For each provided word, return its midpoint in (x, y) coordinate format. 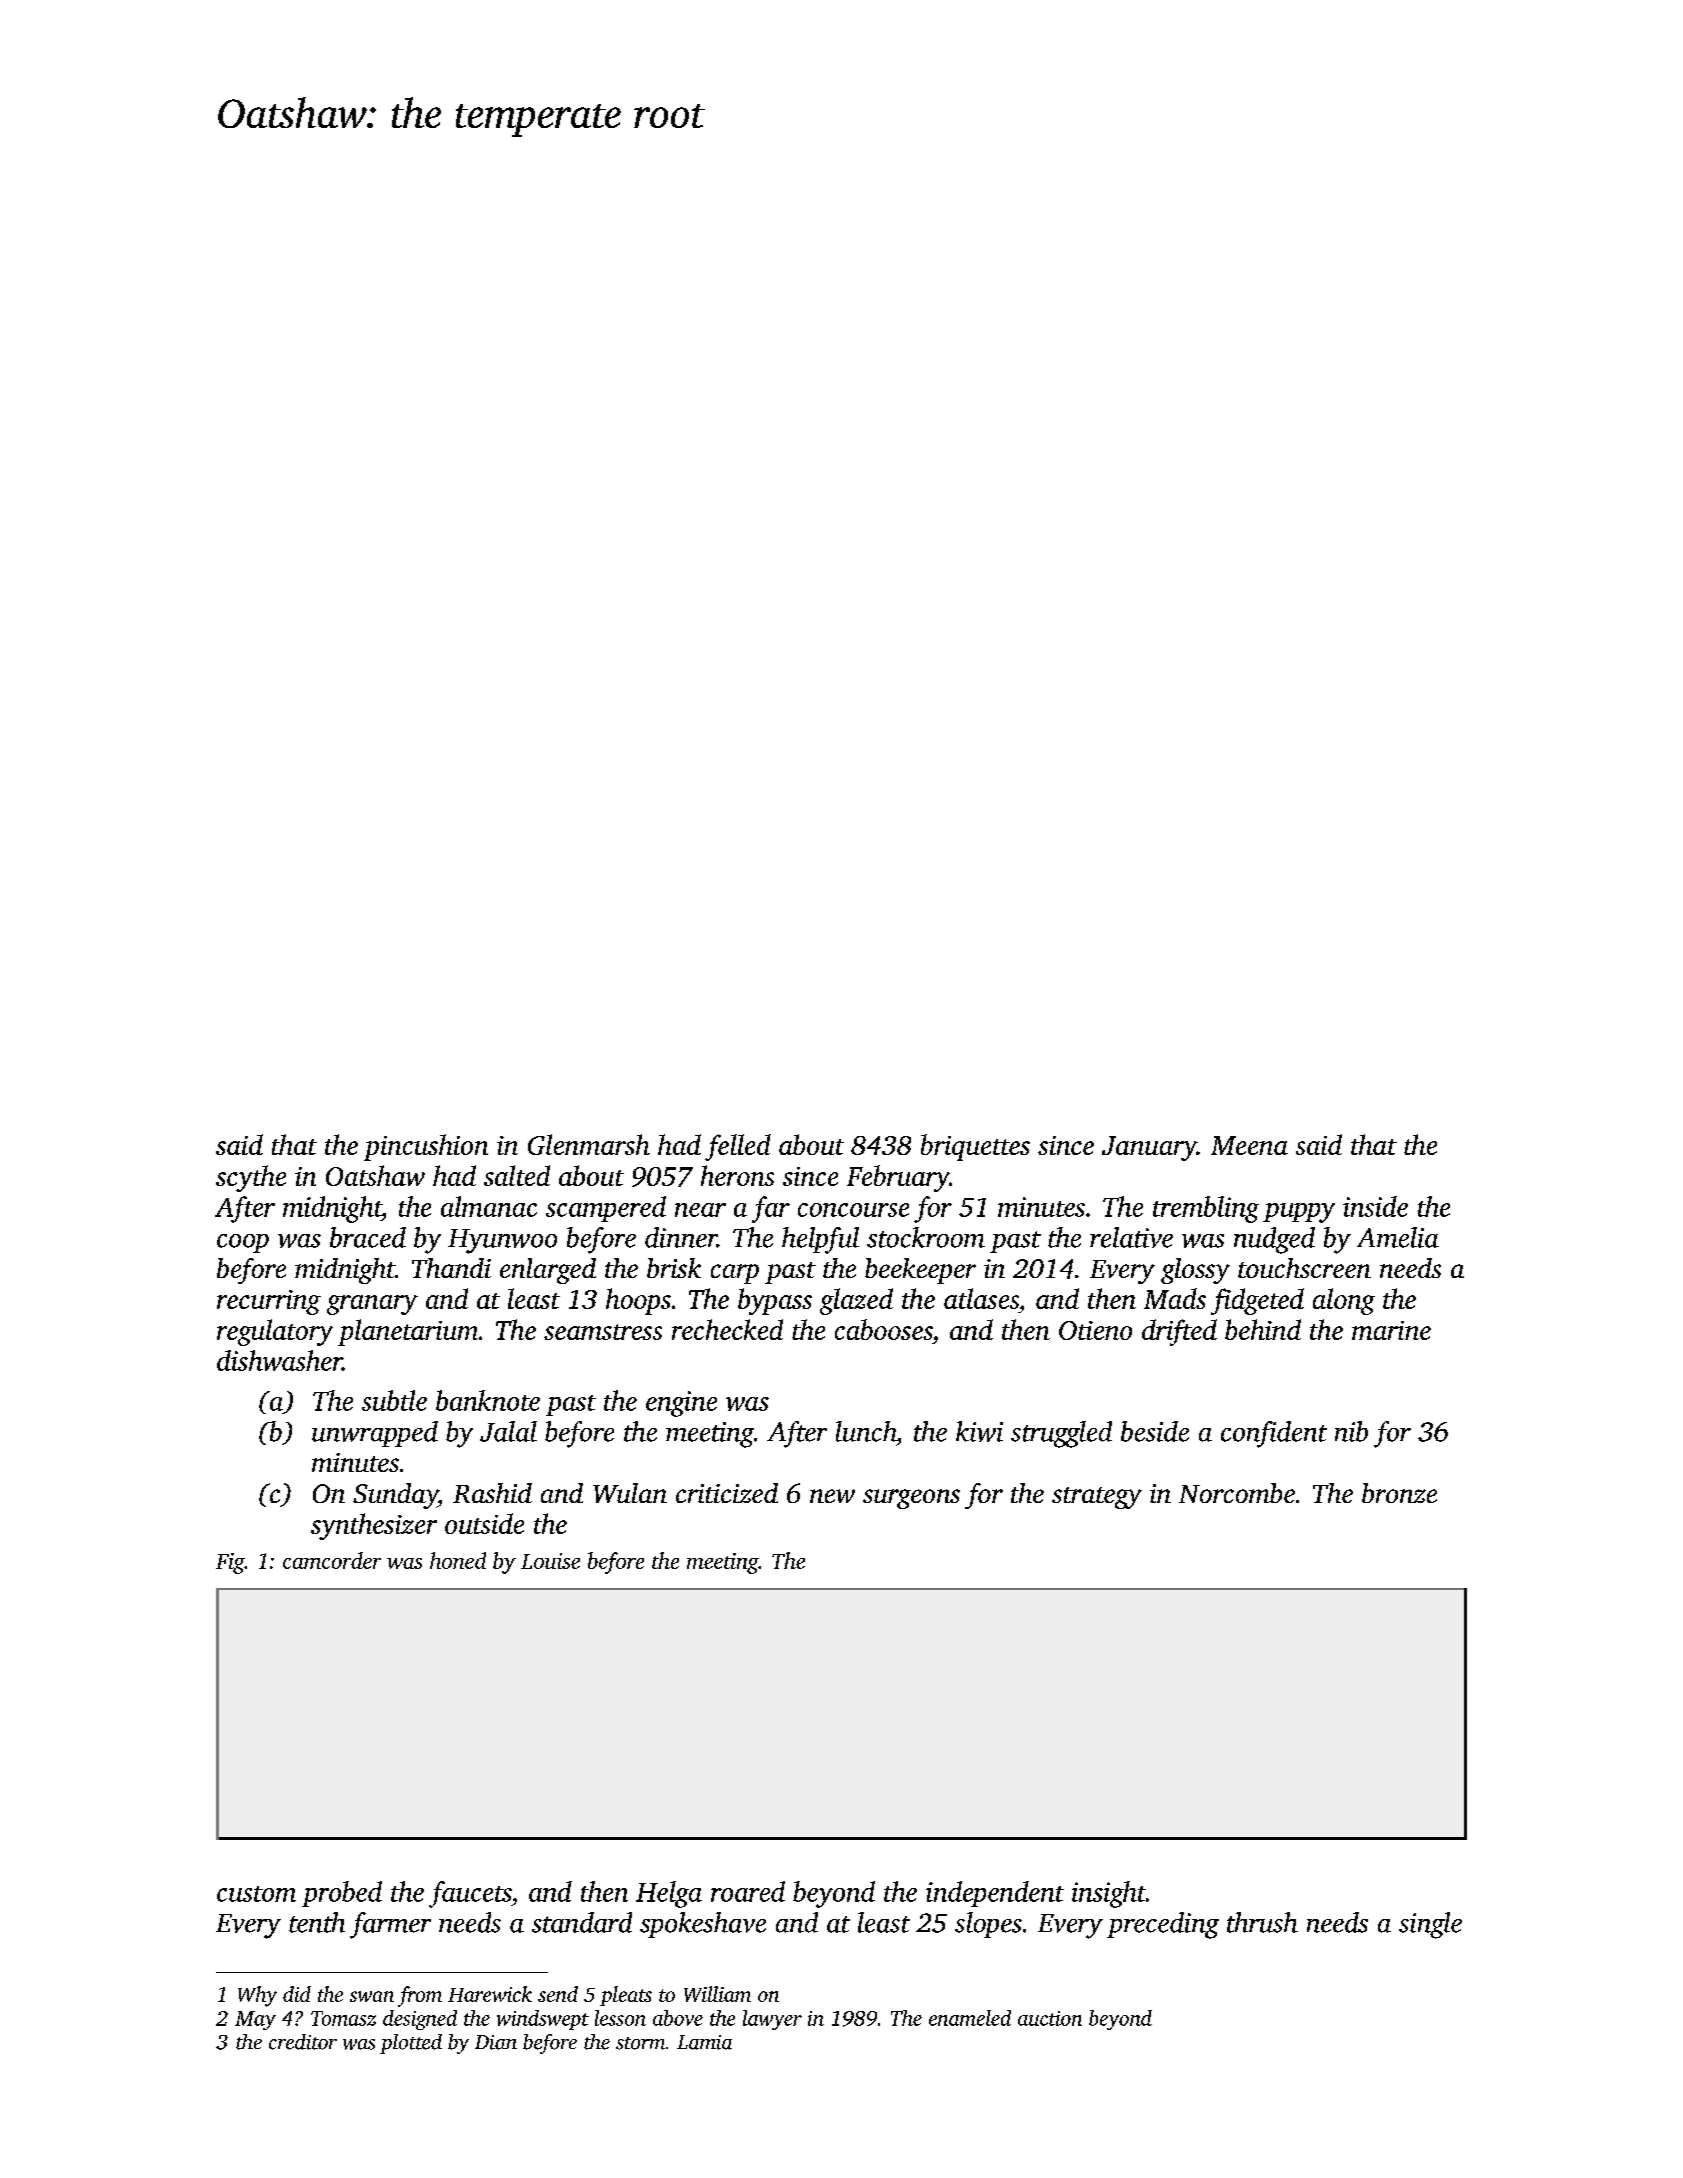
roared (748, 1891)
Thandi (451, 1268)
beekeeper (920, 1271)
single (1430, 1925)
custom (256, 1894)
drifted (1179, 1332)
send (558, 1994)
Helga (669, 1894)
